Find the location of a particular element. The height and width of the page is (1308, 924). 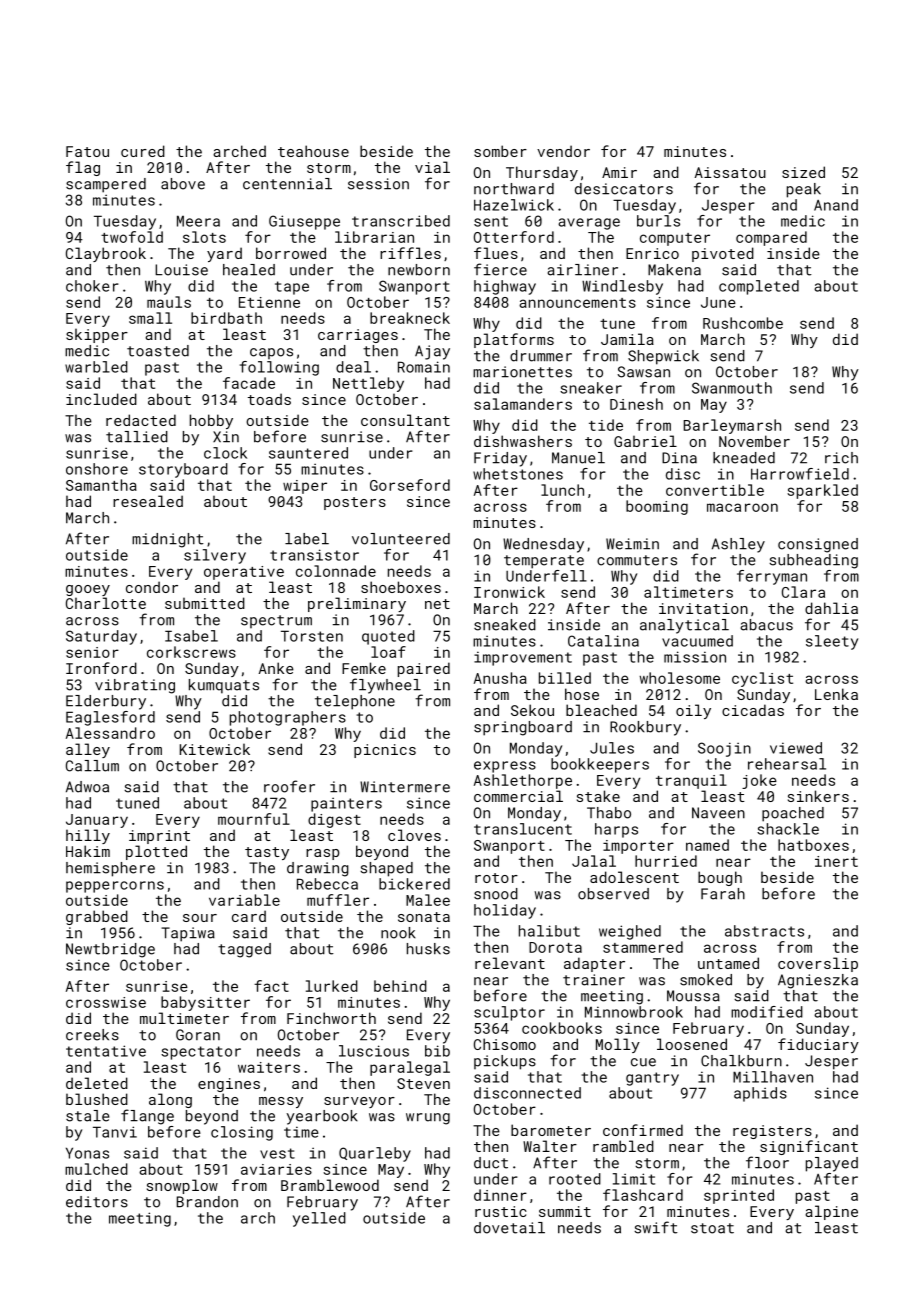

Walter is located at coordinates (550, 1146).
